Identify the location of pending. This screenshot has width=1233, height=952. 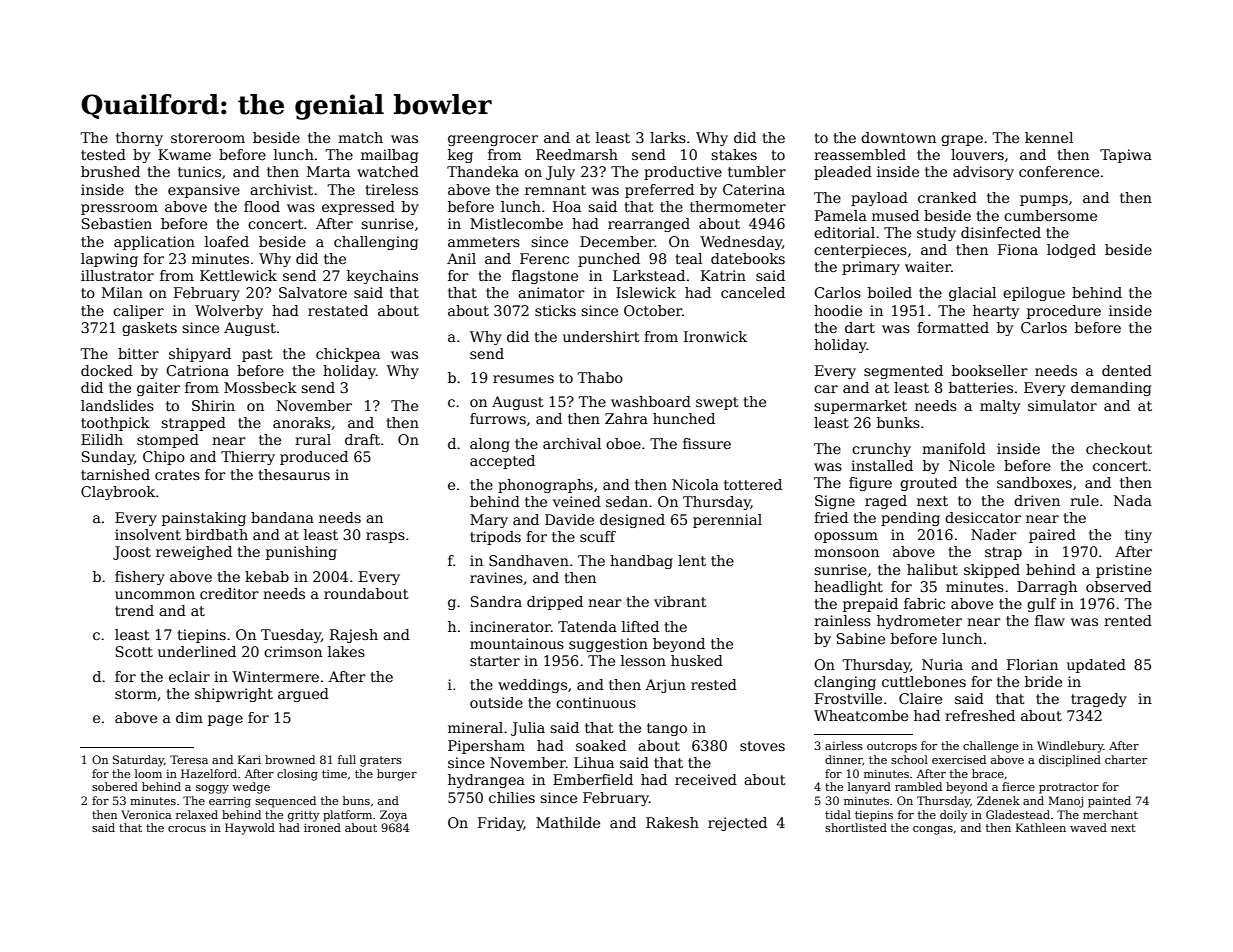
(910, 519).
